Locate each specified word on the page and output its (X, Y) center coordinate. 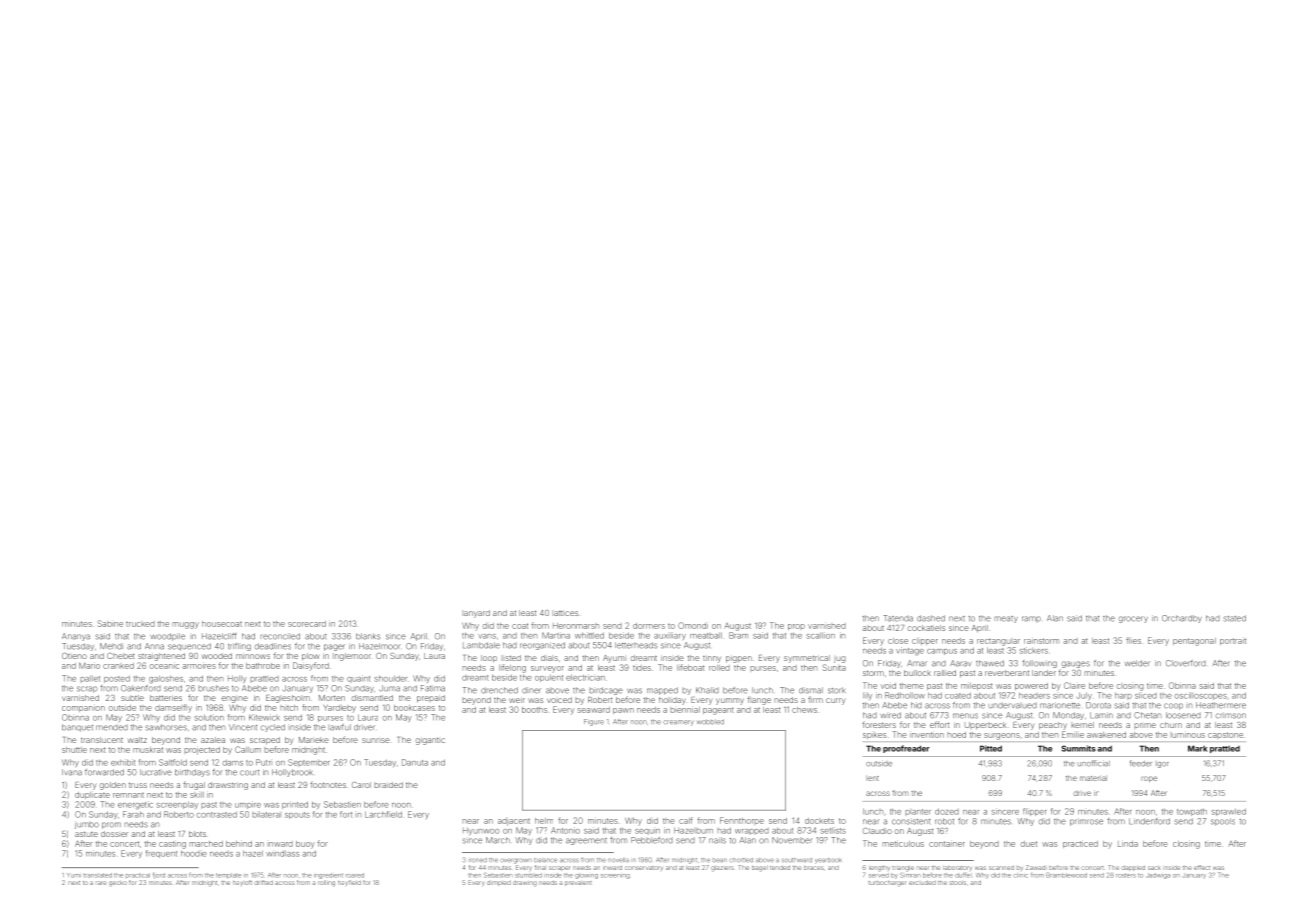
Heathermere (1221, 705)
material (1093, 778)
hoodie (194, 853)
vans (487, 636)
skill (197, 795)
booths (534, 710)
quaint (358, 679)
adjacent (514, 822)
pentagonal (1194, 642)
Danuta (415, 762)
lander (1044, 673)
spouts (297, 815)
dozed (947, 812)
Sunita (834, 667)
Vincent (243, 727)
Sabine (110, 623)
